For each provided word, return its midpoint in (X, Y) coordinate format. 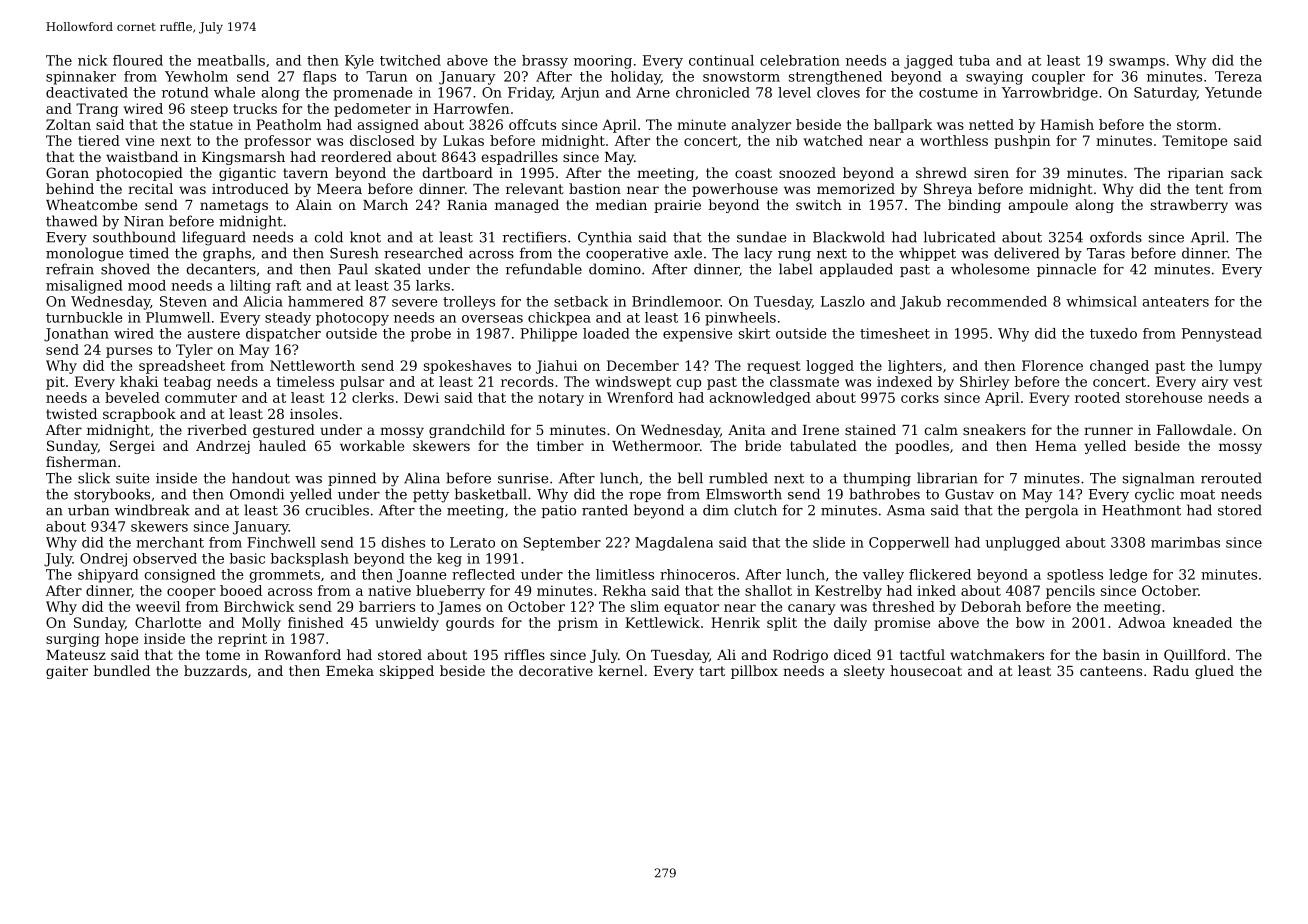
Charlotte (168, 622)
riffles (524, 654)
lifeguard (214, 238)
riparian (1196, 174)
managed (527, 206)
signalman (1159, 479)
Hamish (1067, 124)
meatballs (231, 60)
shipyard (108, 576)
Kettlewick (662, 622)
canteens (1111, 671)
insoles (314, 413)
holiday (636, 78)
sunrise (523, 478)
